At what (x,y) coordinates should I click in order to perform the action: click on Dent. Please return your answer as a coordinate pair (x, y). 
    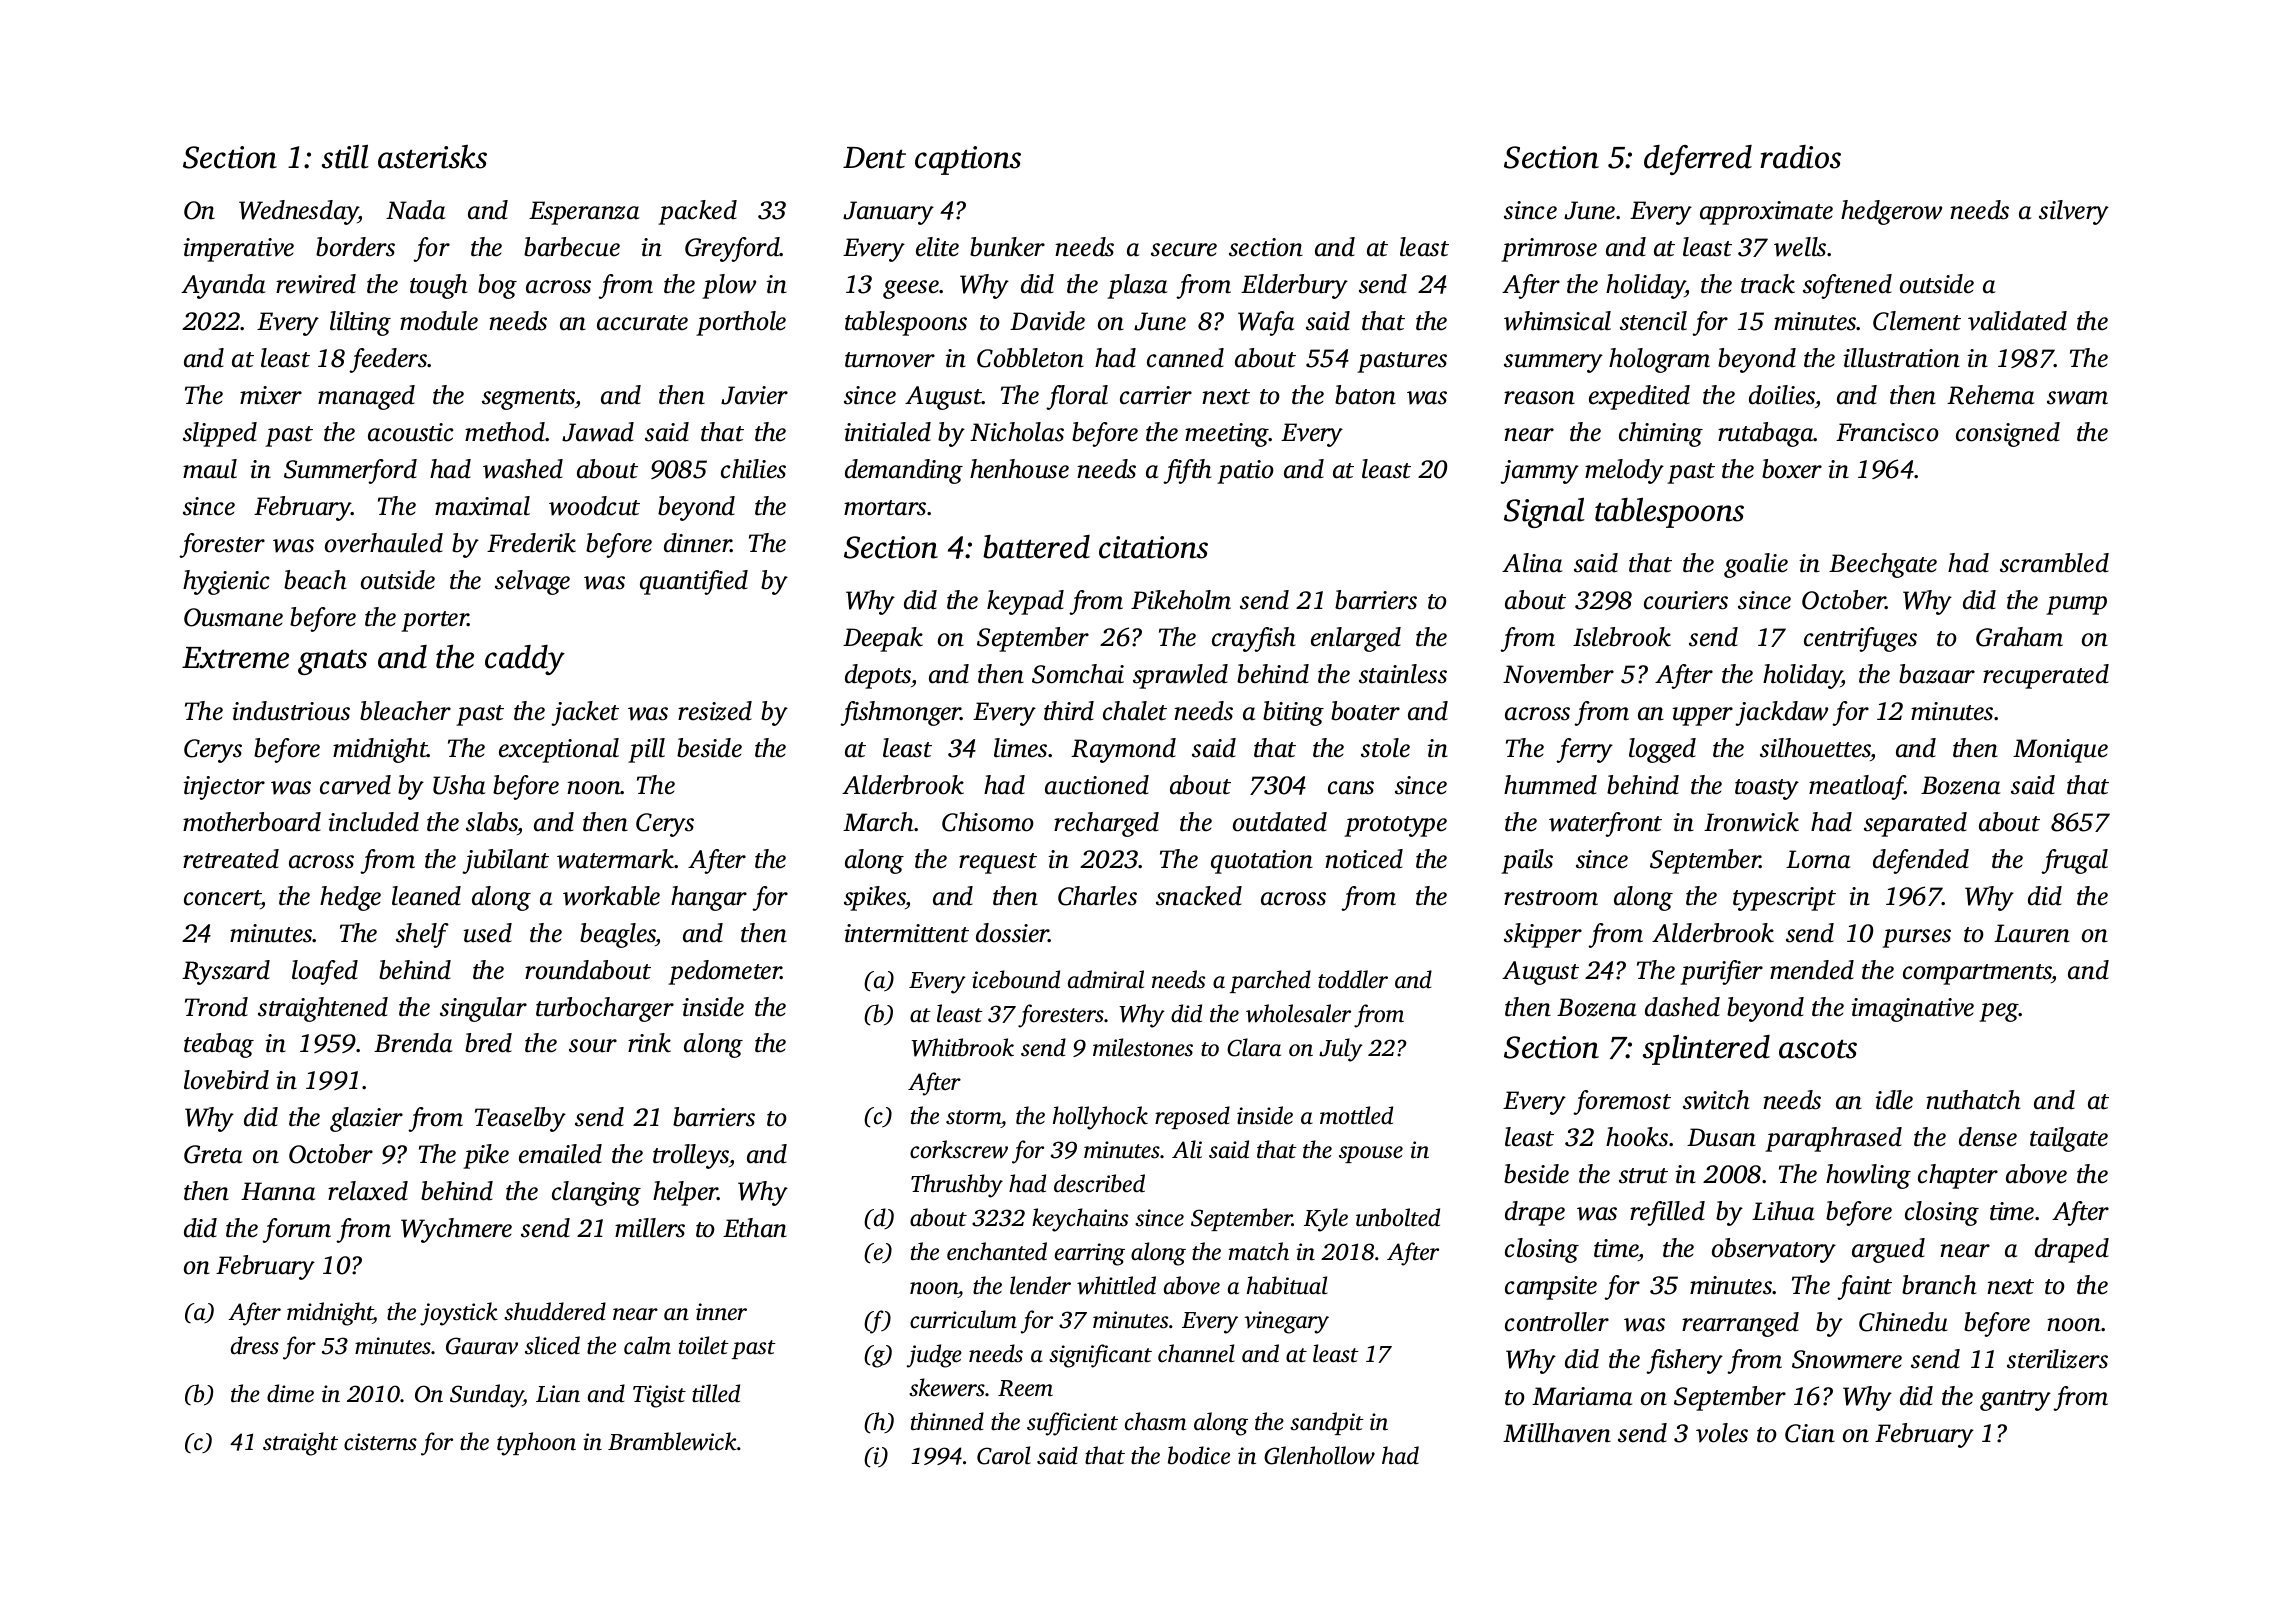
    Looking at the image, I should click on (874, 158).
